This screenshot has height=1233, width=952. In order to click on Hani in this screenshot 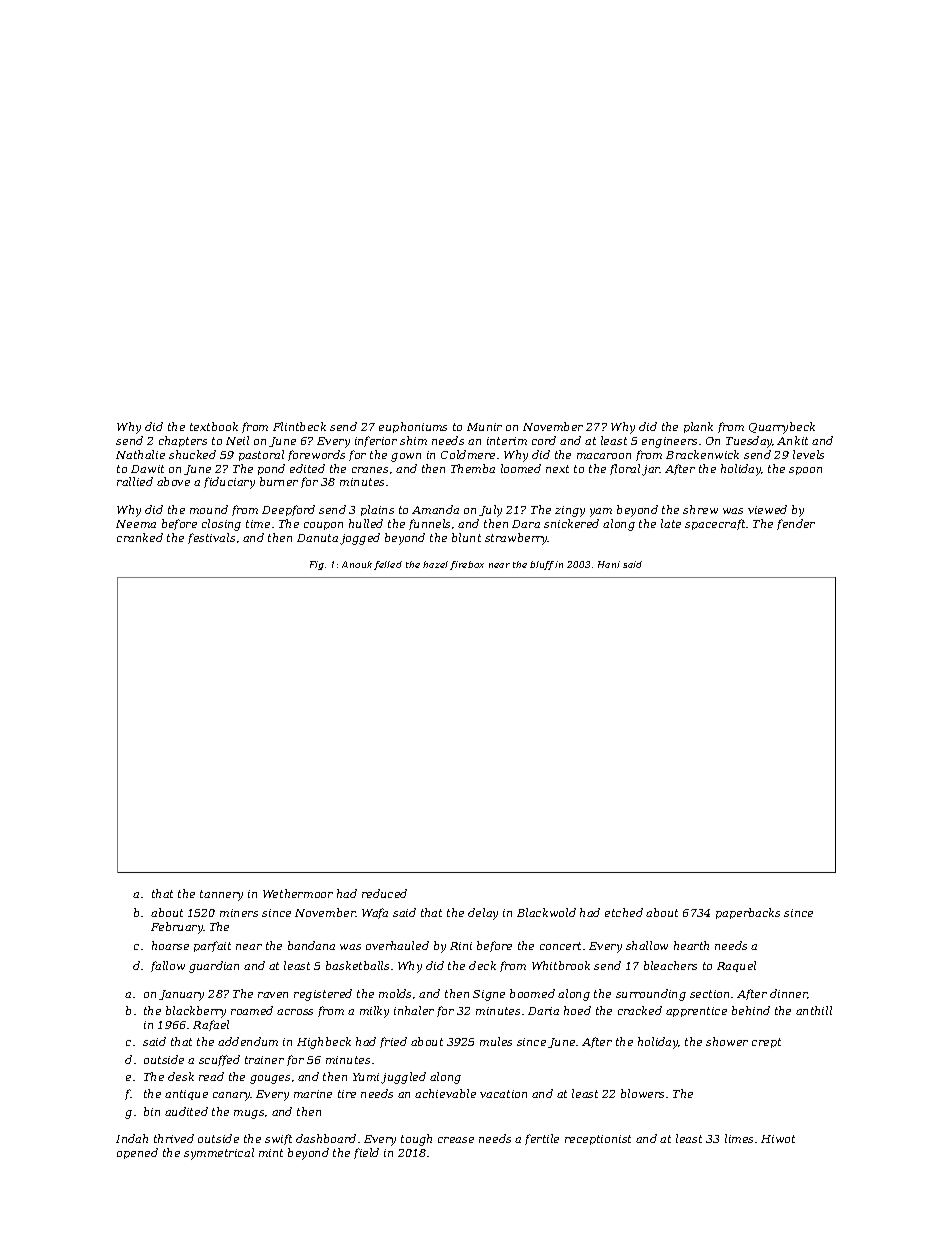, I will do `click(609, 564)`.
